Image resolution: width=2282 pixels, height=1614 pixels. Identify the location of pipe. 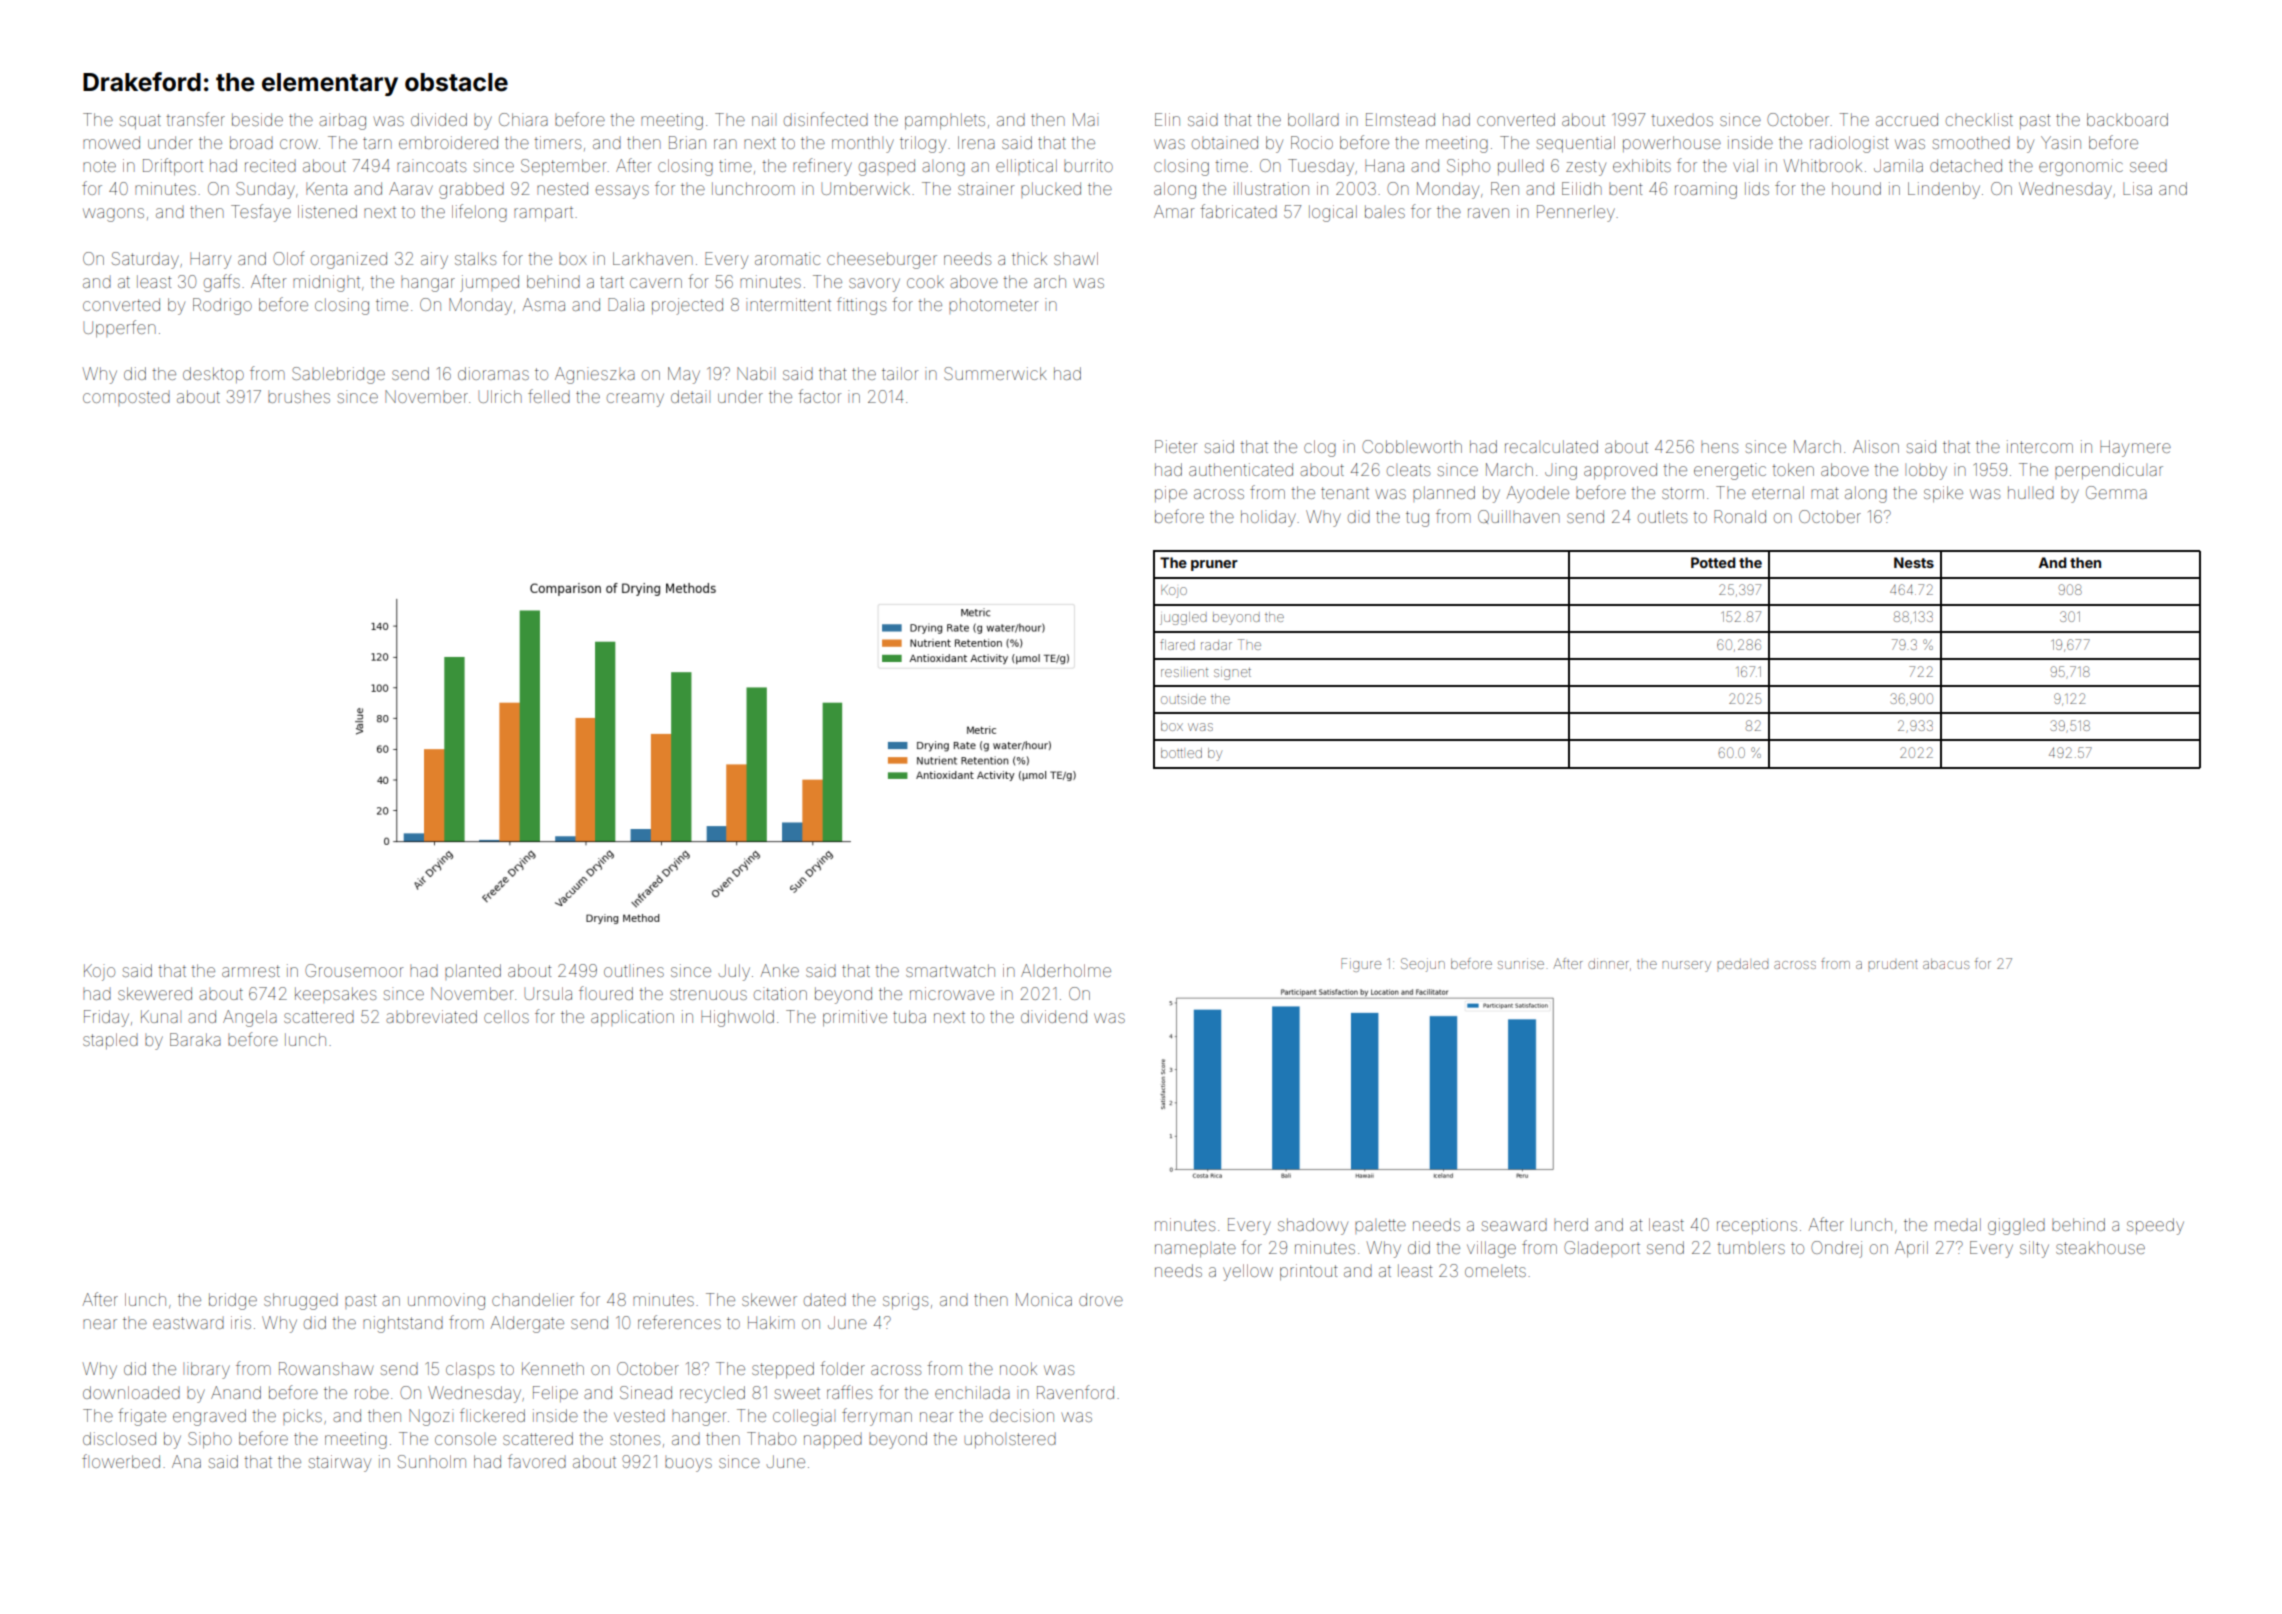
(1171, 494).
